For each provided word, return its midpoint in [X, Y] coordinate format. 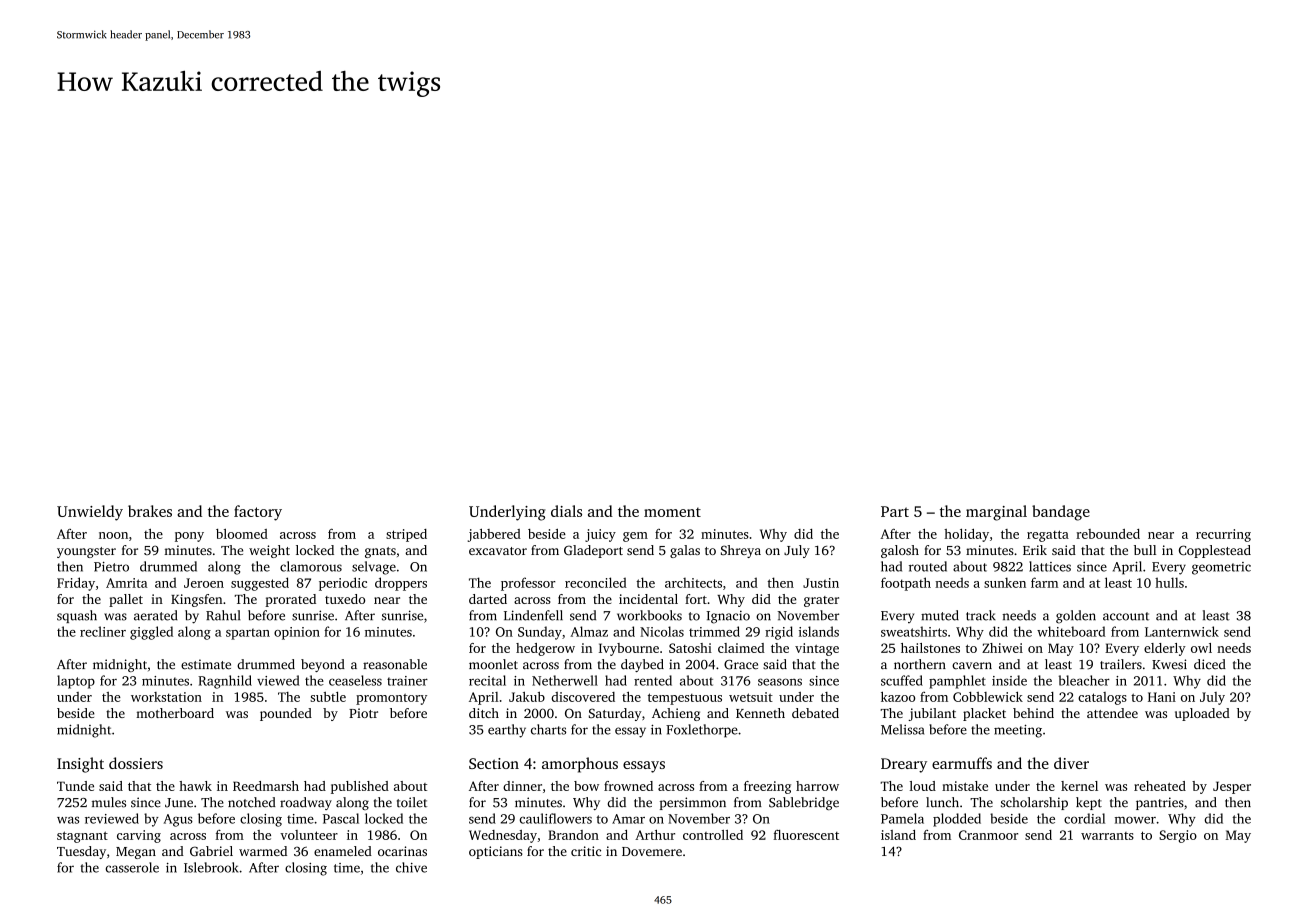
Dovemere [652, 851]
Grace [741, 665]
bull [1145, 550]
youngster [86, 552]
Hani [1162, 697]
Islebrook [211, 867]
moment [672, 512]
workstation [166, 697]
